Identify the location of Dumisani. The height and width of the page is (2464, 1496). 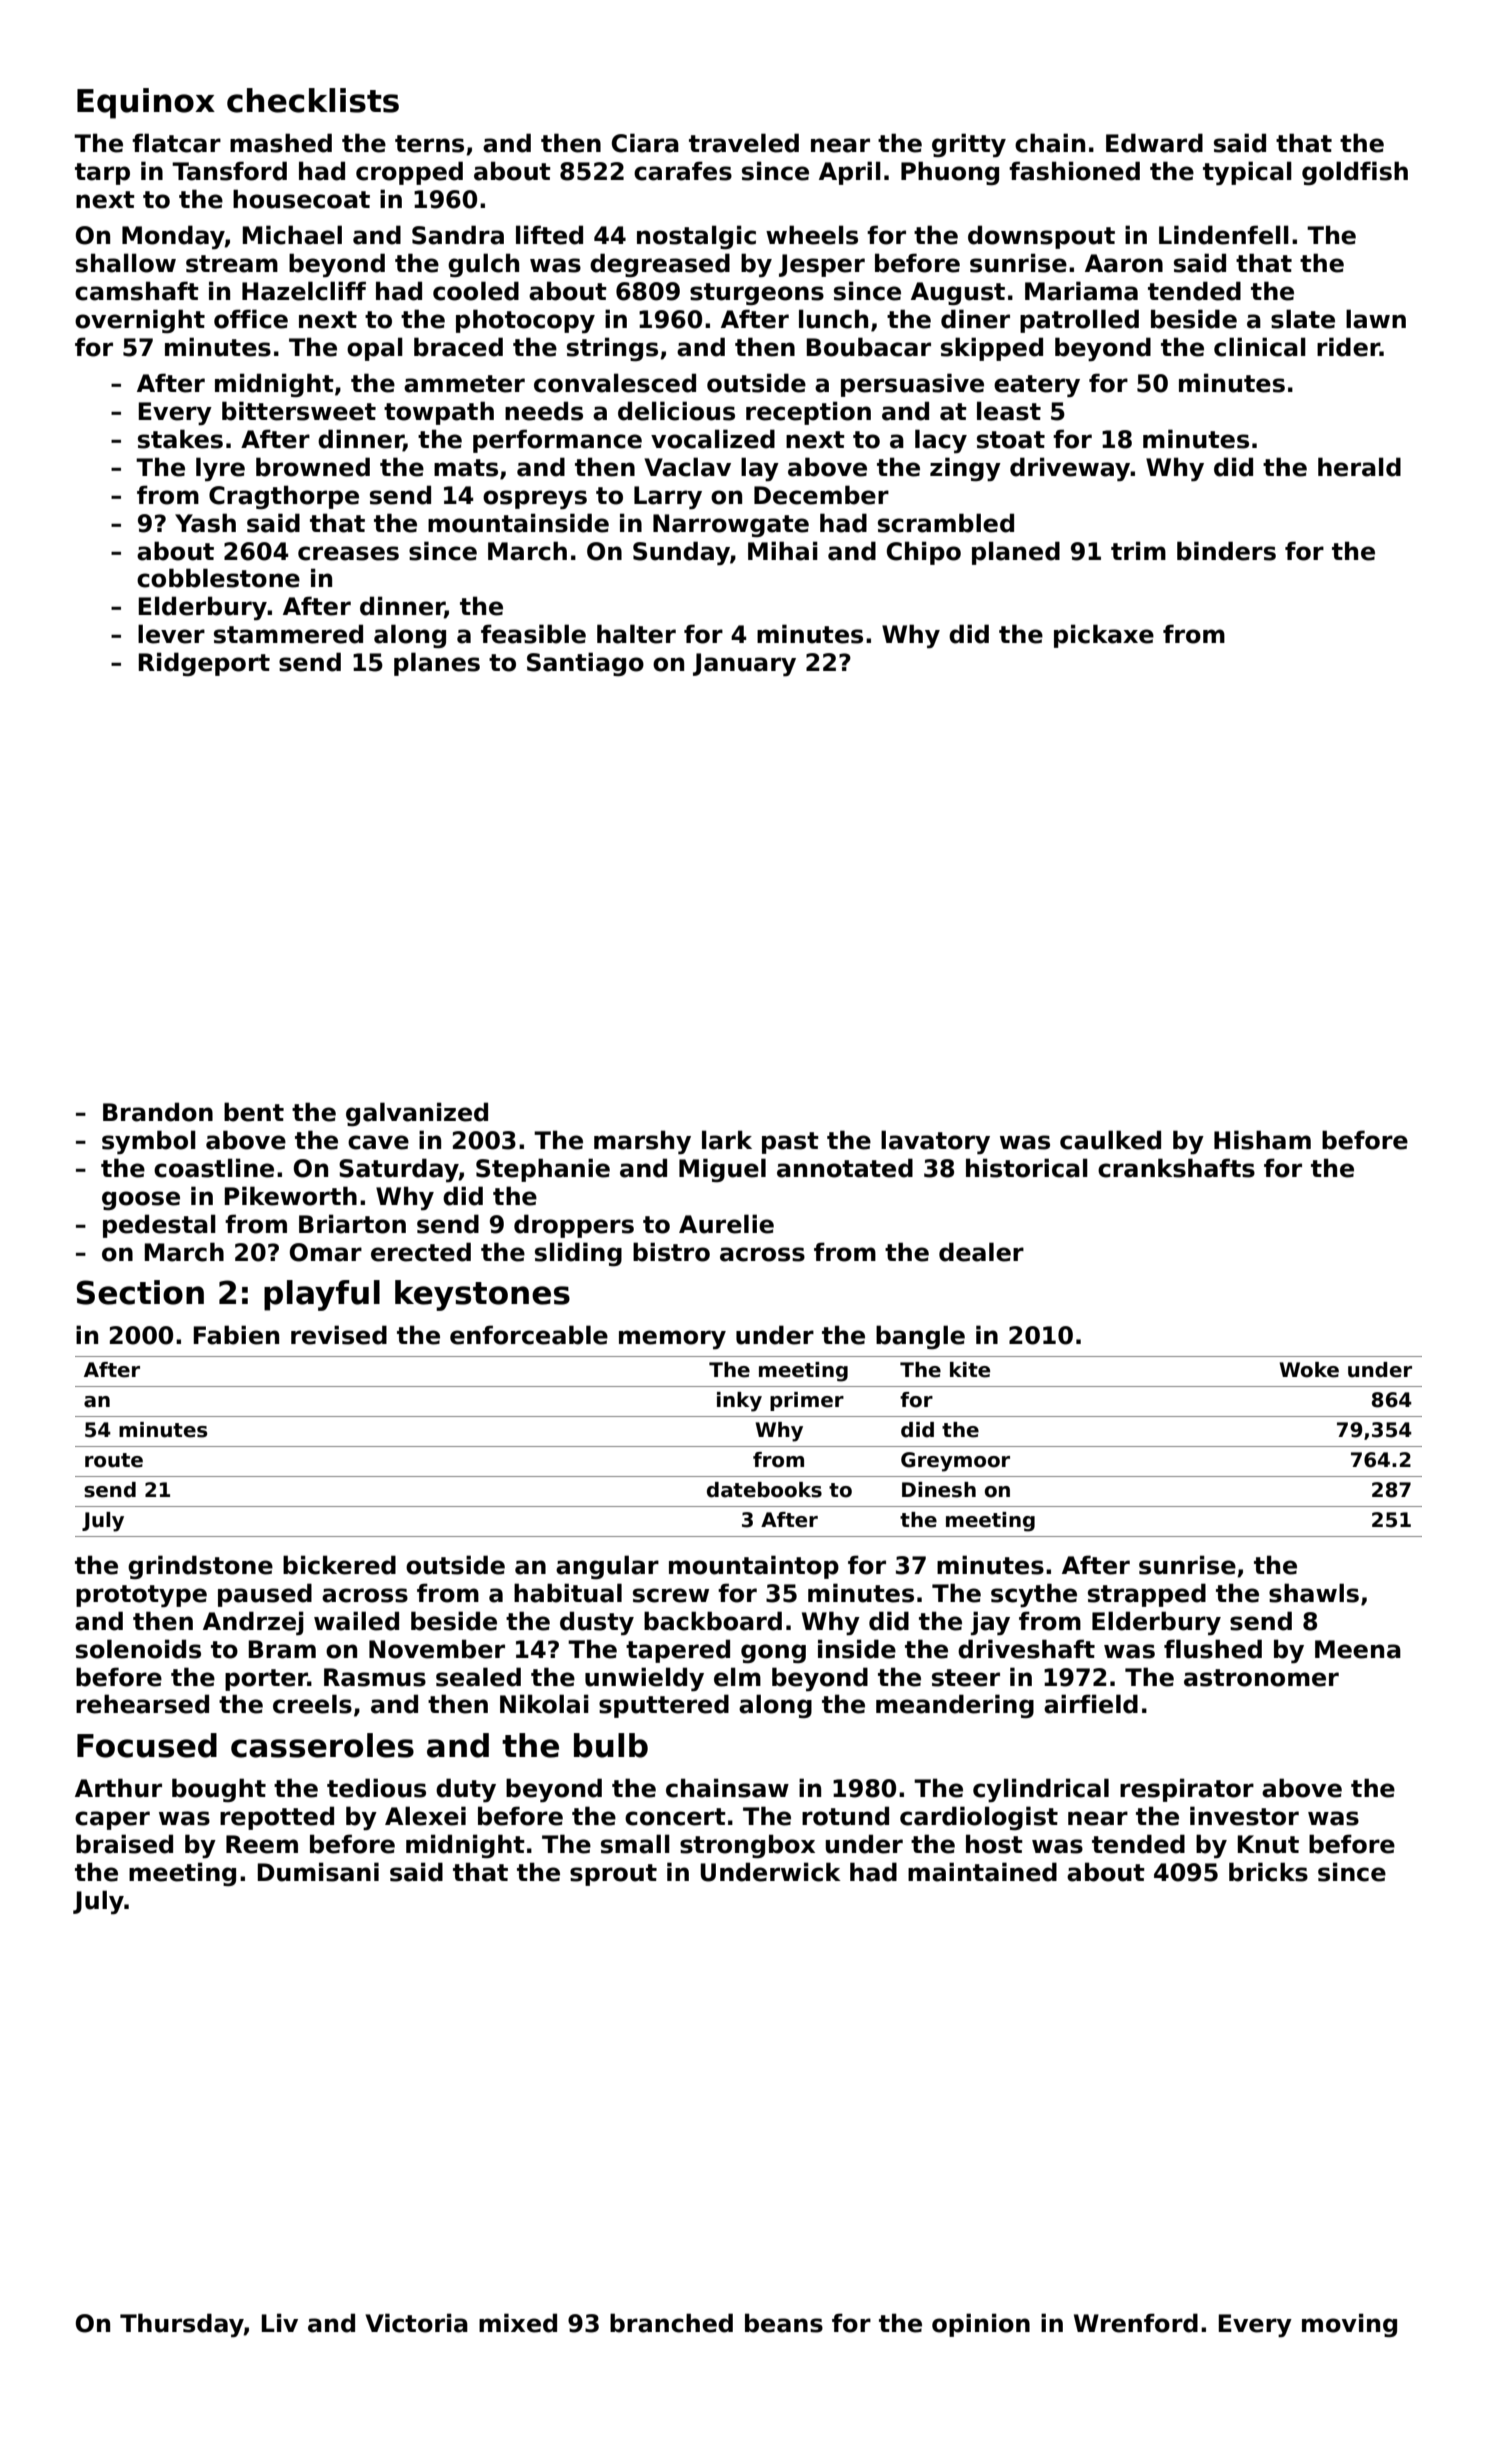
(318, 1872).
